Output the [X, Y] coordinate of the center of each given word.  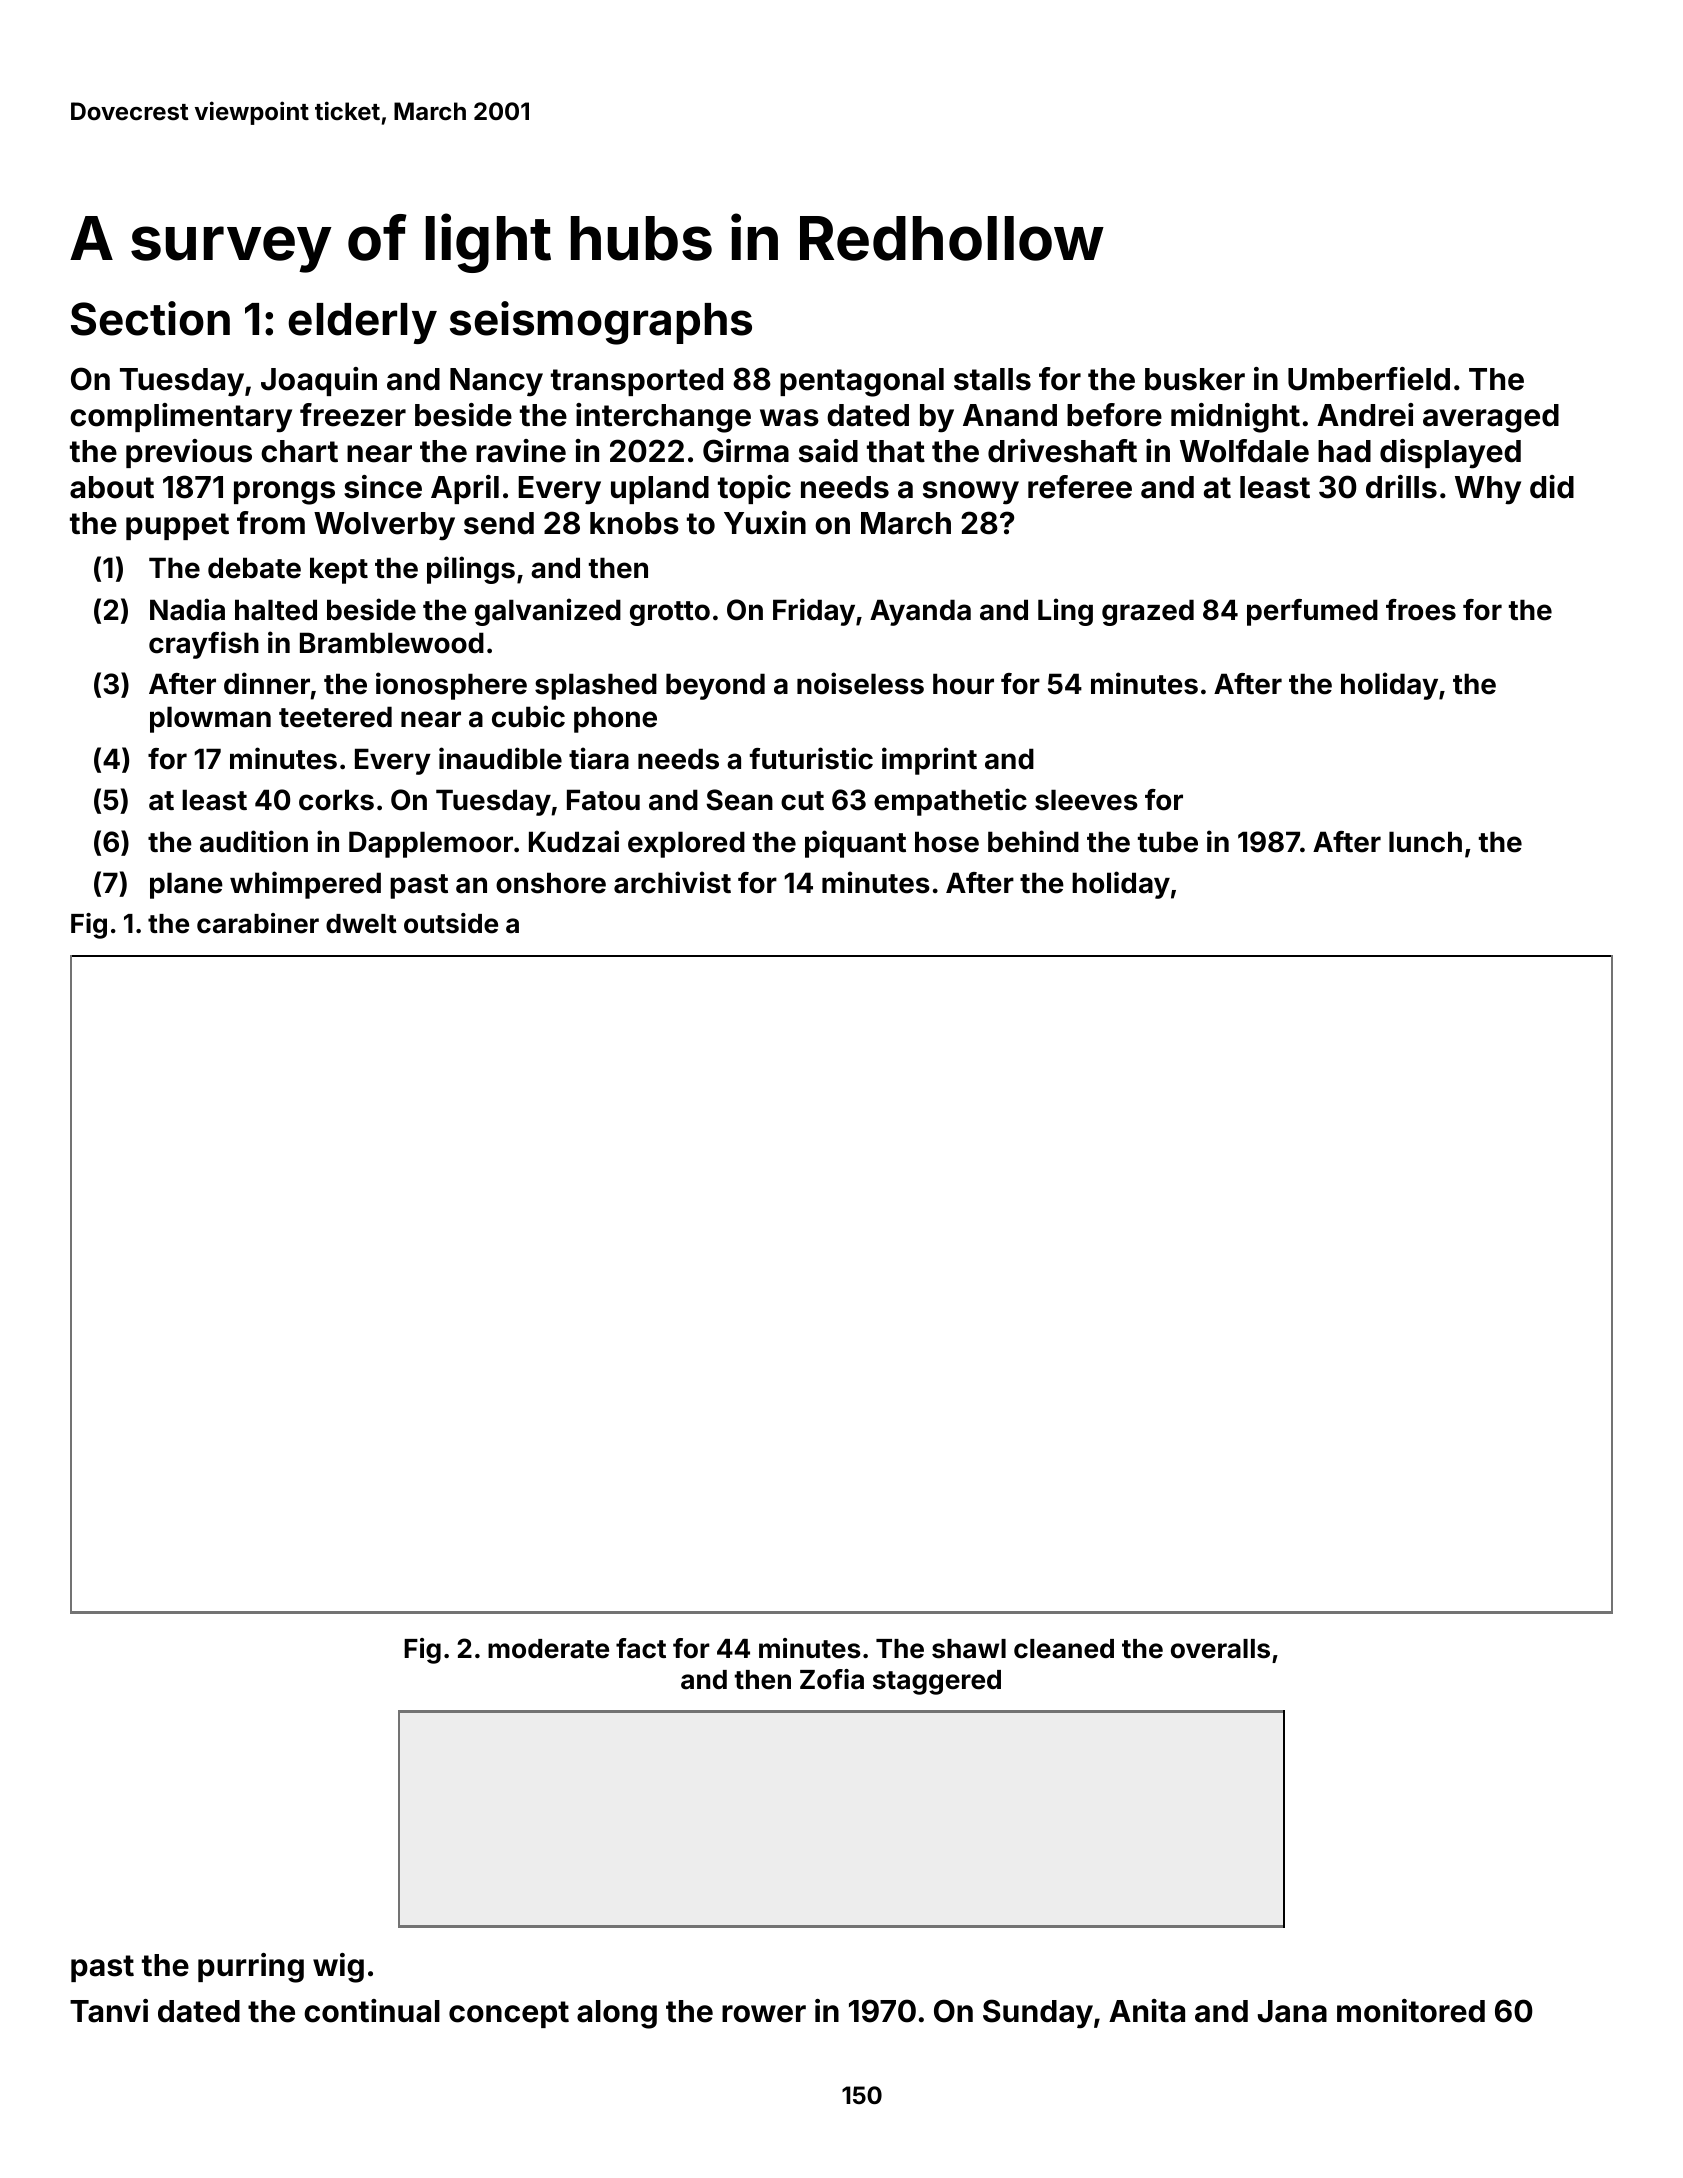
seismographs [601, 323]
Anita [1147, 2011]
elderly [362, 323]
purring [251, 1968]
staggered [937, 1682]
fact [641, 1648]
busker [1195, 379]
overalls [1220, 1649]
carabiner [258, 923]
